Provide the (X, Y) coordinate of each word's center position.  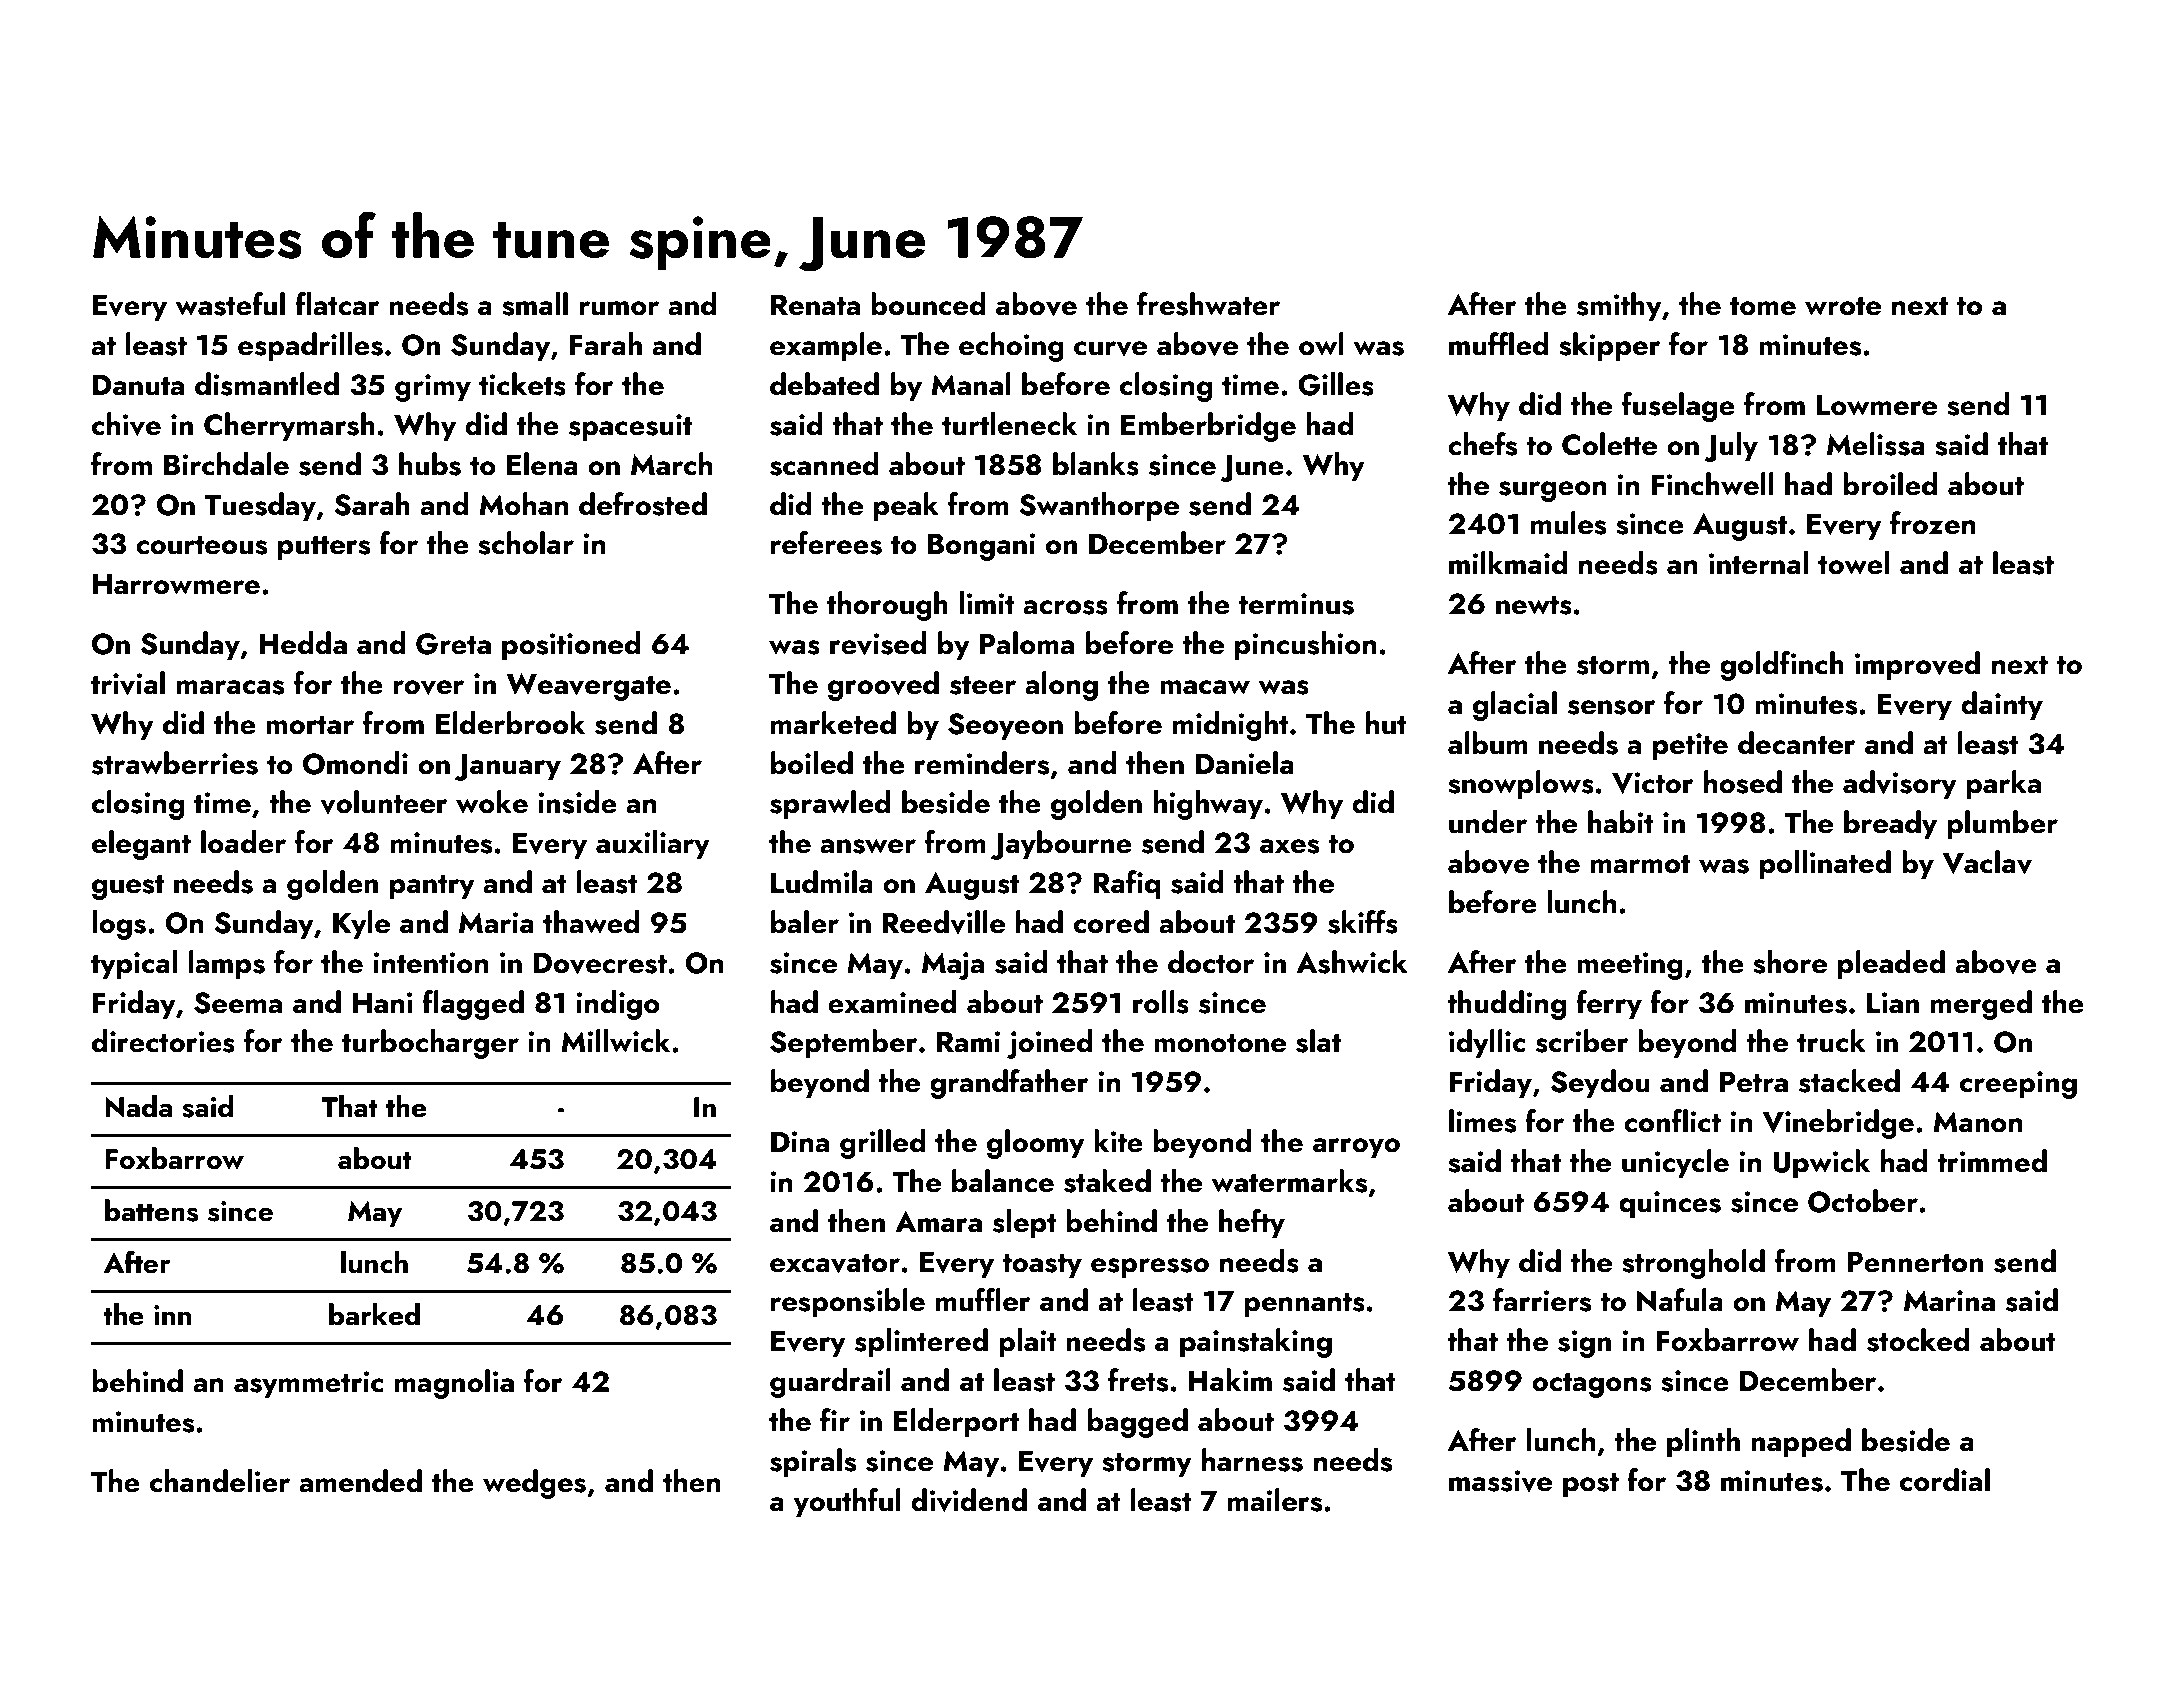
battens (151, 1210)
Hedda (303, 643)
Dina (800, 1142)
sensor (1612, 707)
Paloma (1027, 643)
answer (868, 846)
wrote (1843, 306)
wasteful (230, 304)
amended (360, 1481)
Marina (1949, 1301)
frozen (1933, 523)
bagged (1138, 1423)
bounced (928, 304)
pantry (432, 887)
